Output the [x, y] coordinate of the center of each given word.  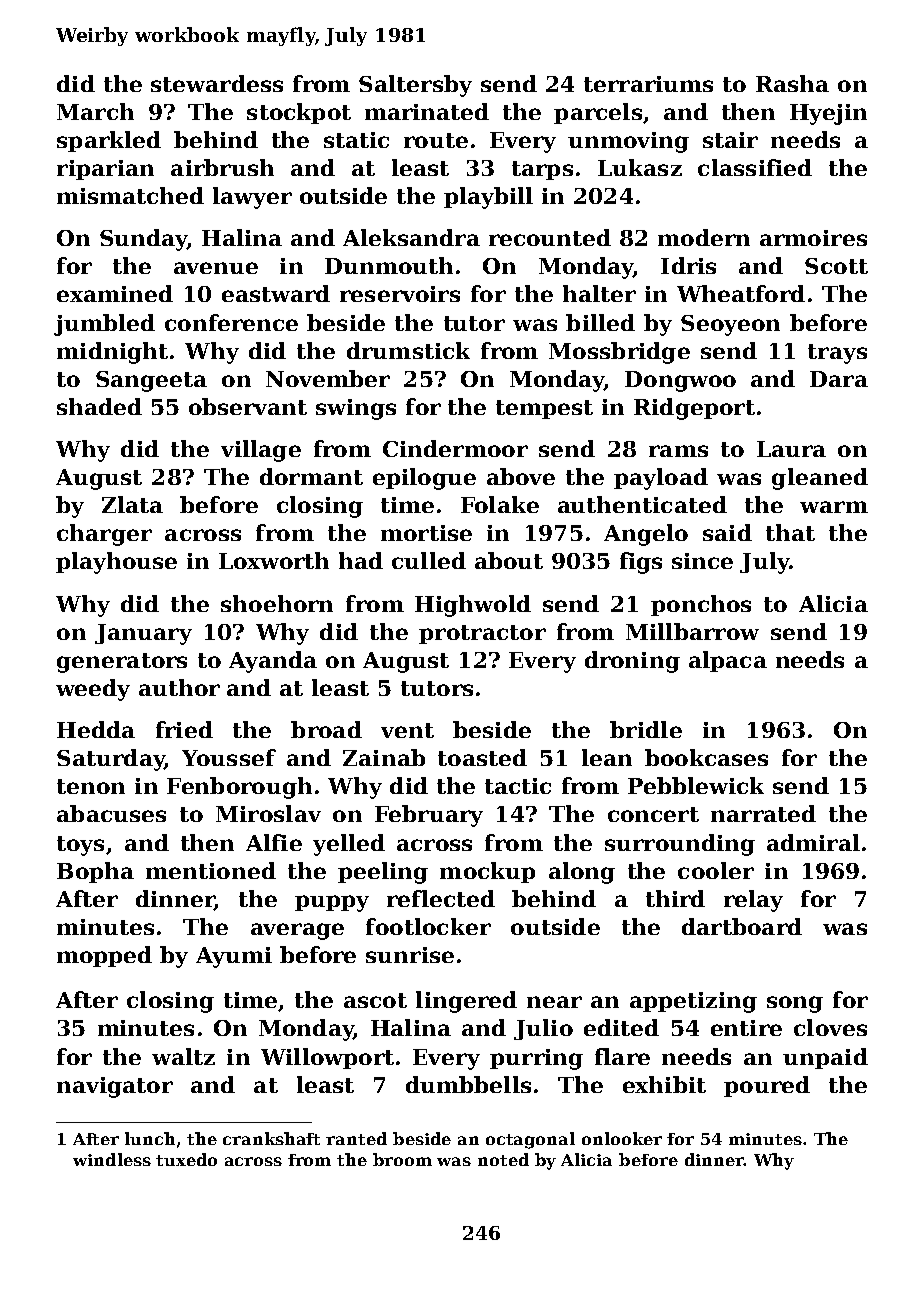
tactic [518, 786]
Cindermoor [455, 448]
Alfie [274, 842]
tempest [544, 409]
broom [402, 1159]
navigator [115, 1087]
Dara [839, 379]
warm [834, 507]
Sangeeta [151, 381]
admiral [813, 842]
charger [104, 535]
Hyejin [828, 114]
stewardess [217, 83]
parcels [598, 113]
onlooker [622, 1138]
